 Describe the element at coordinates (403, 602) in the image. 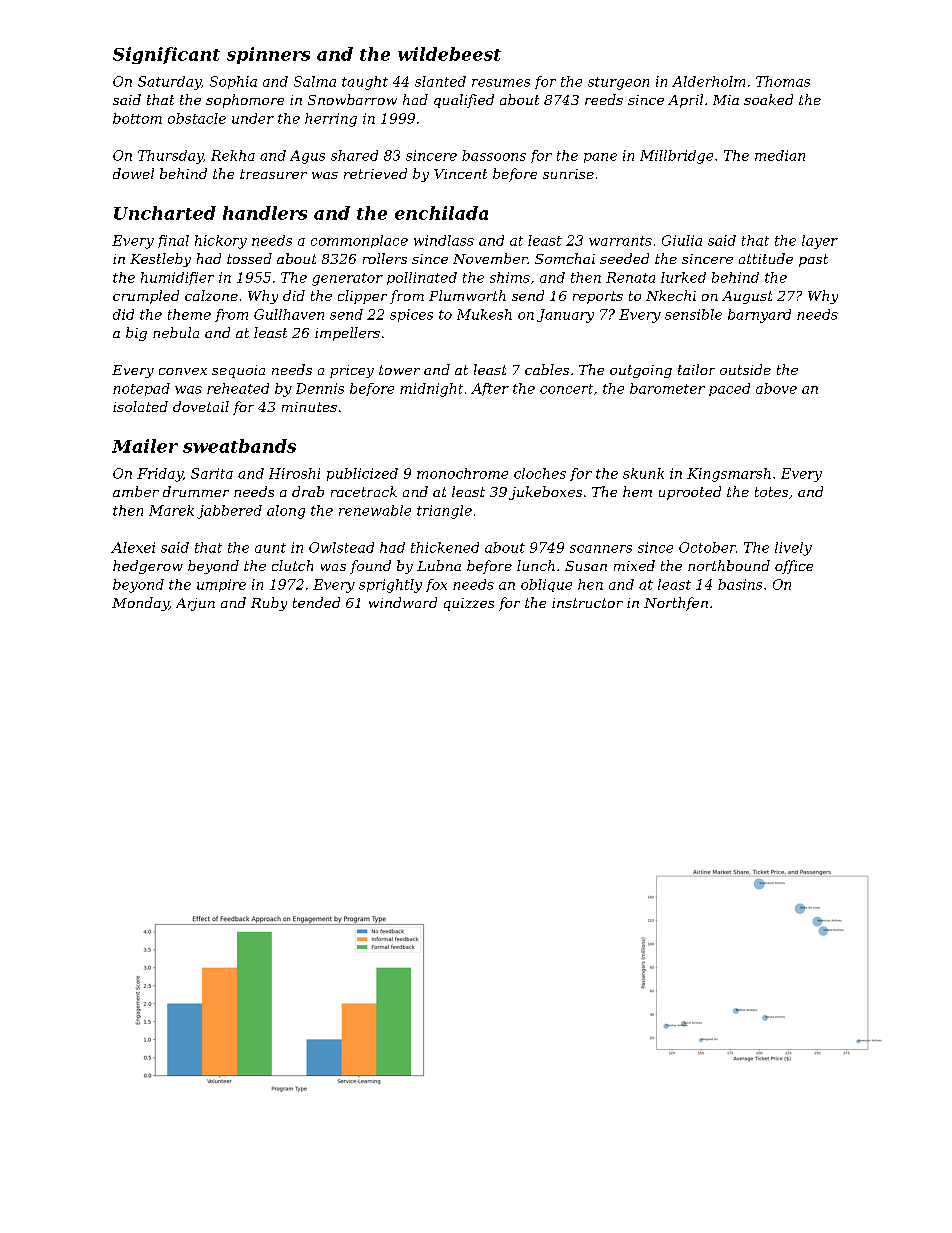

I see `windward` at that location.
